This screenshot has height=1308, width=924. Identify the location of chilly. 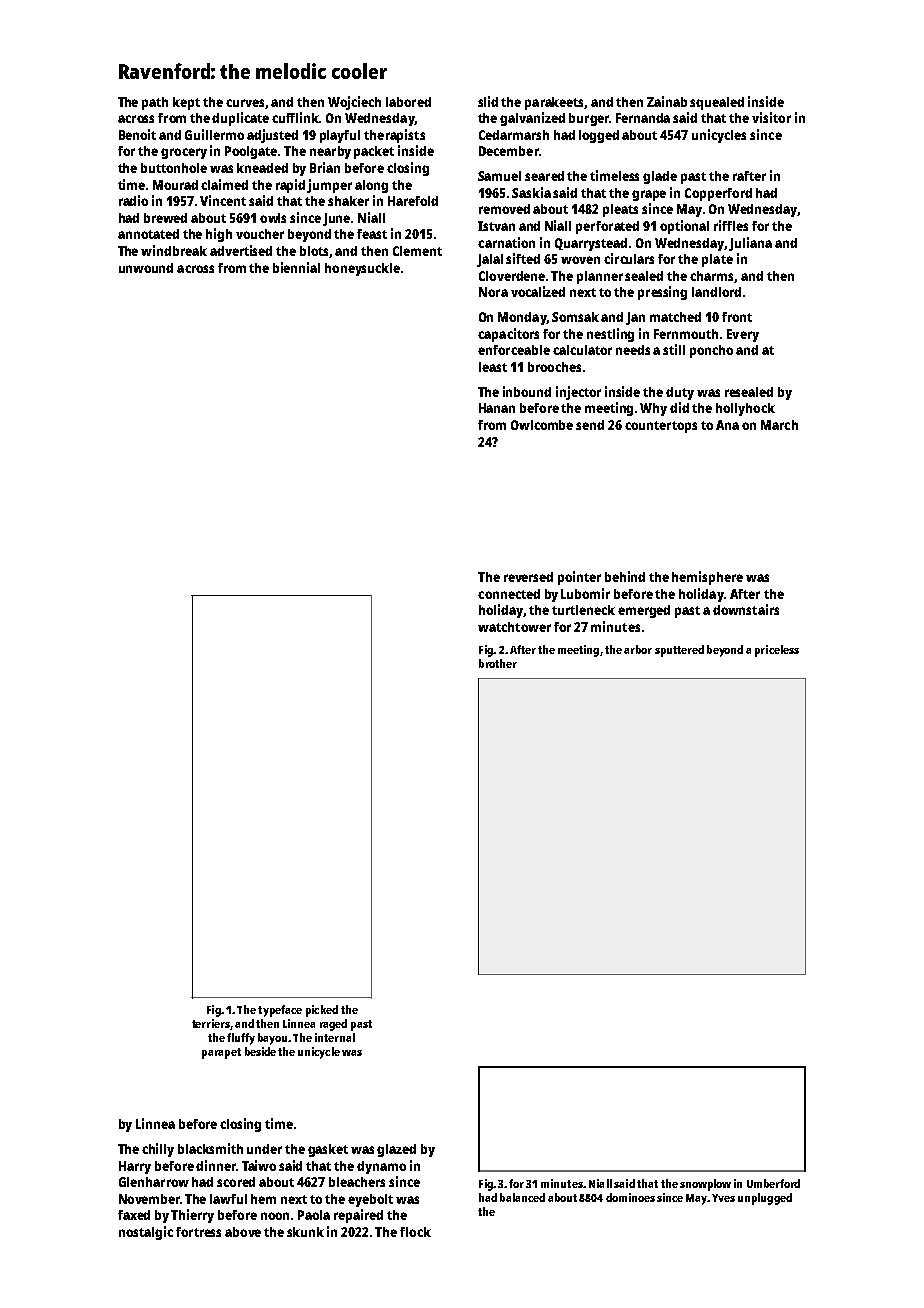
(158, 1150).
